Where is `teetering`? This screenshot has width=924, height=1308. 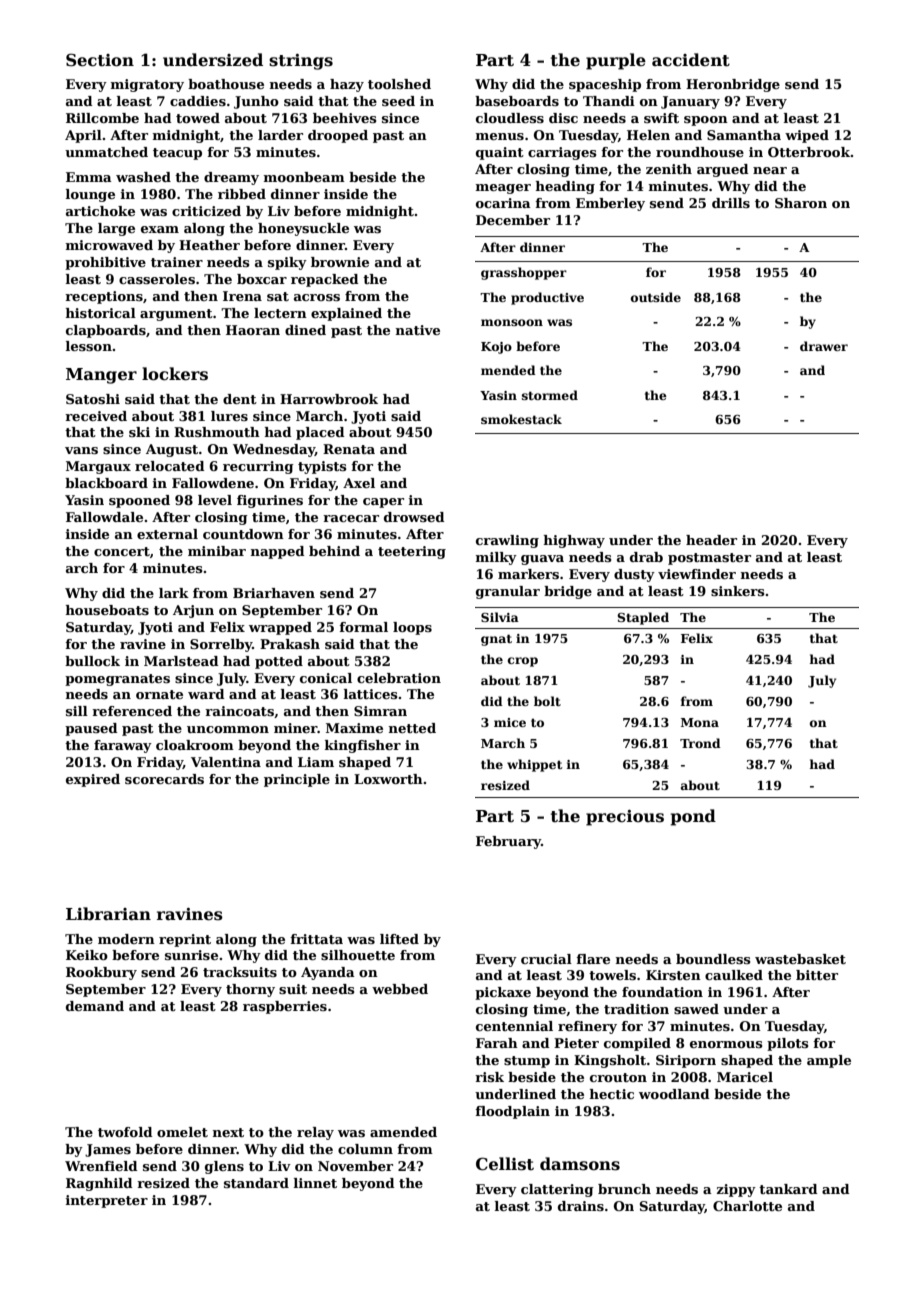 teetering is located at coordinates (412, 552).
